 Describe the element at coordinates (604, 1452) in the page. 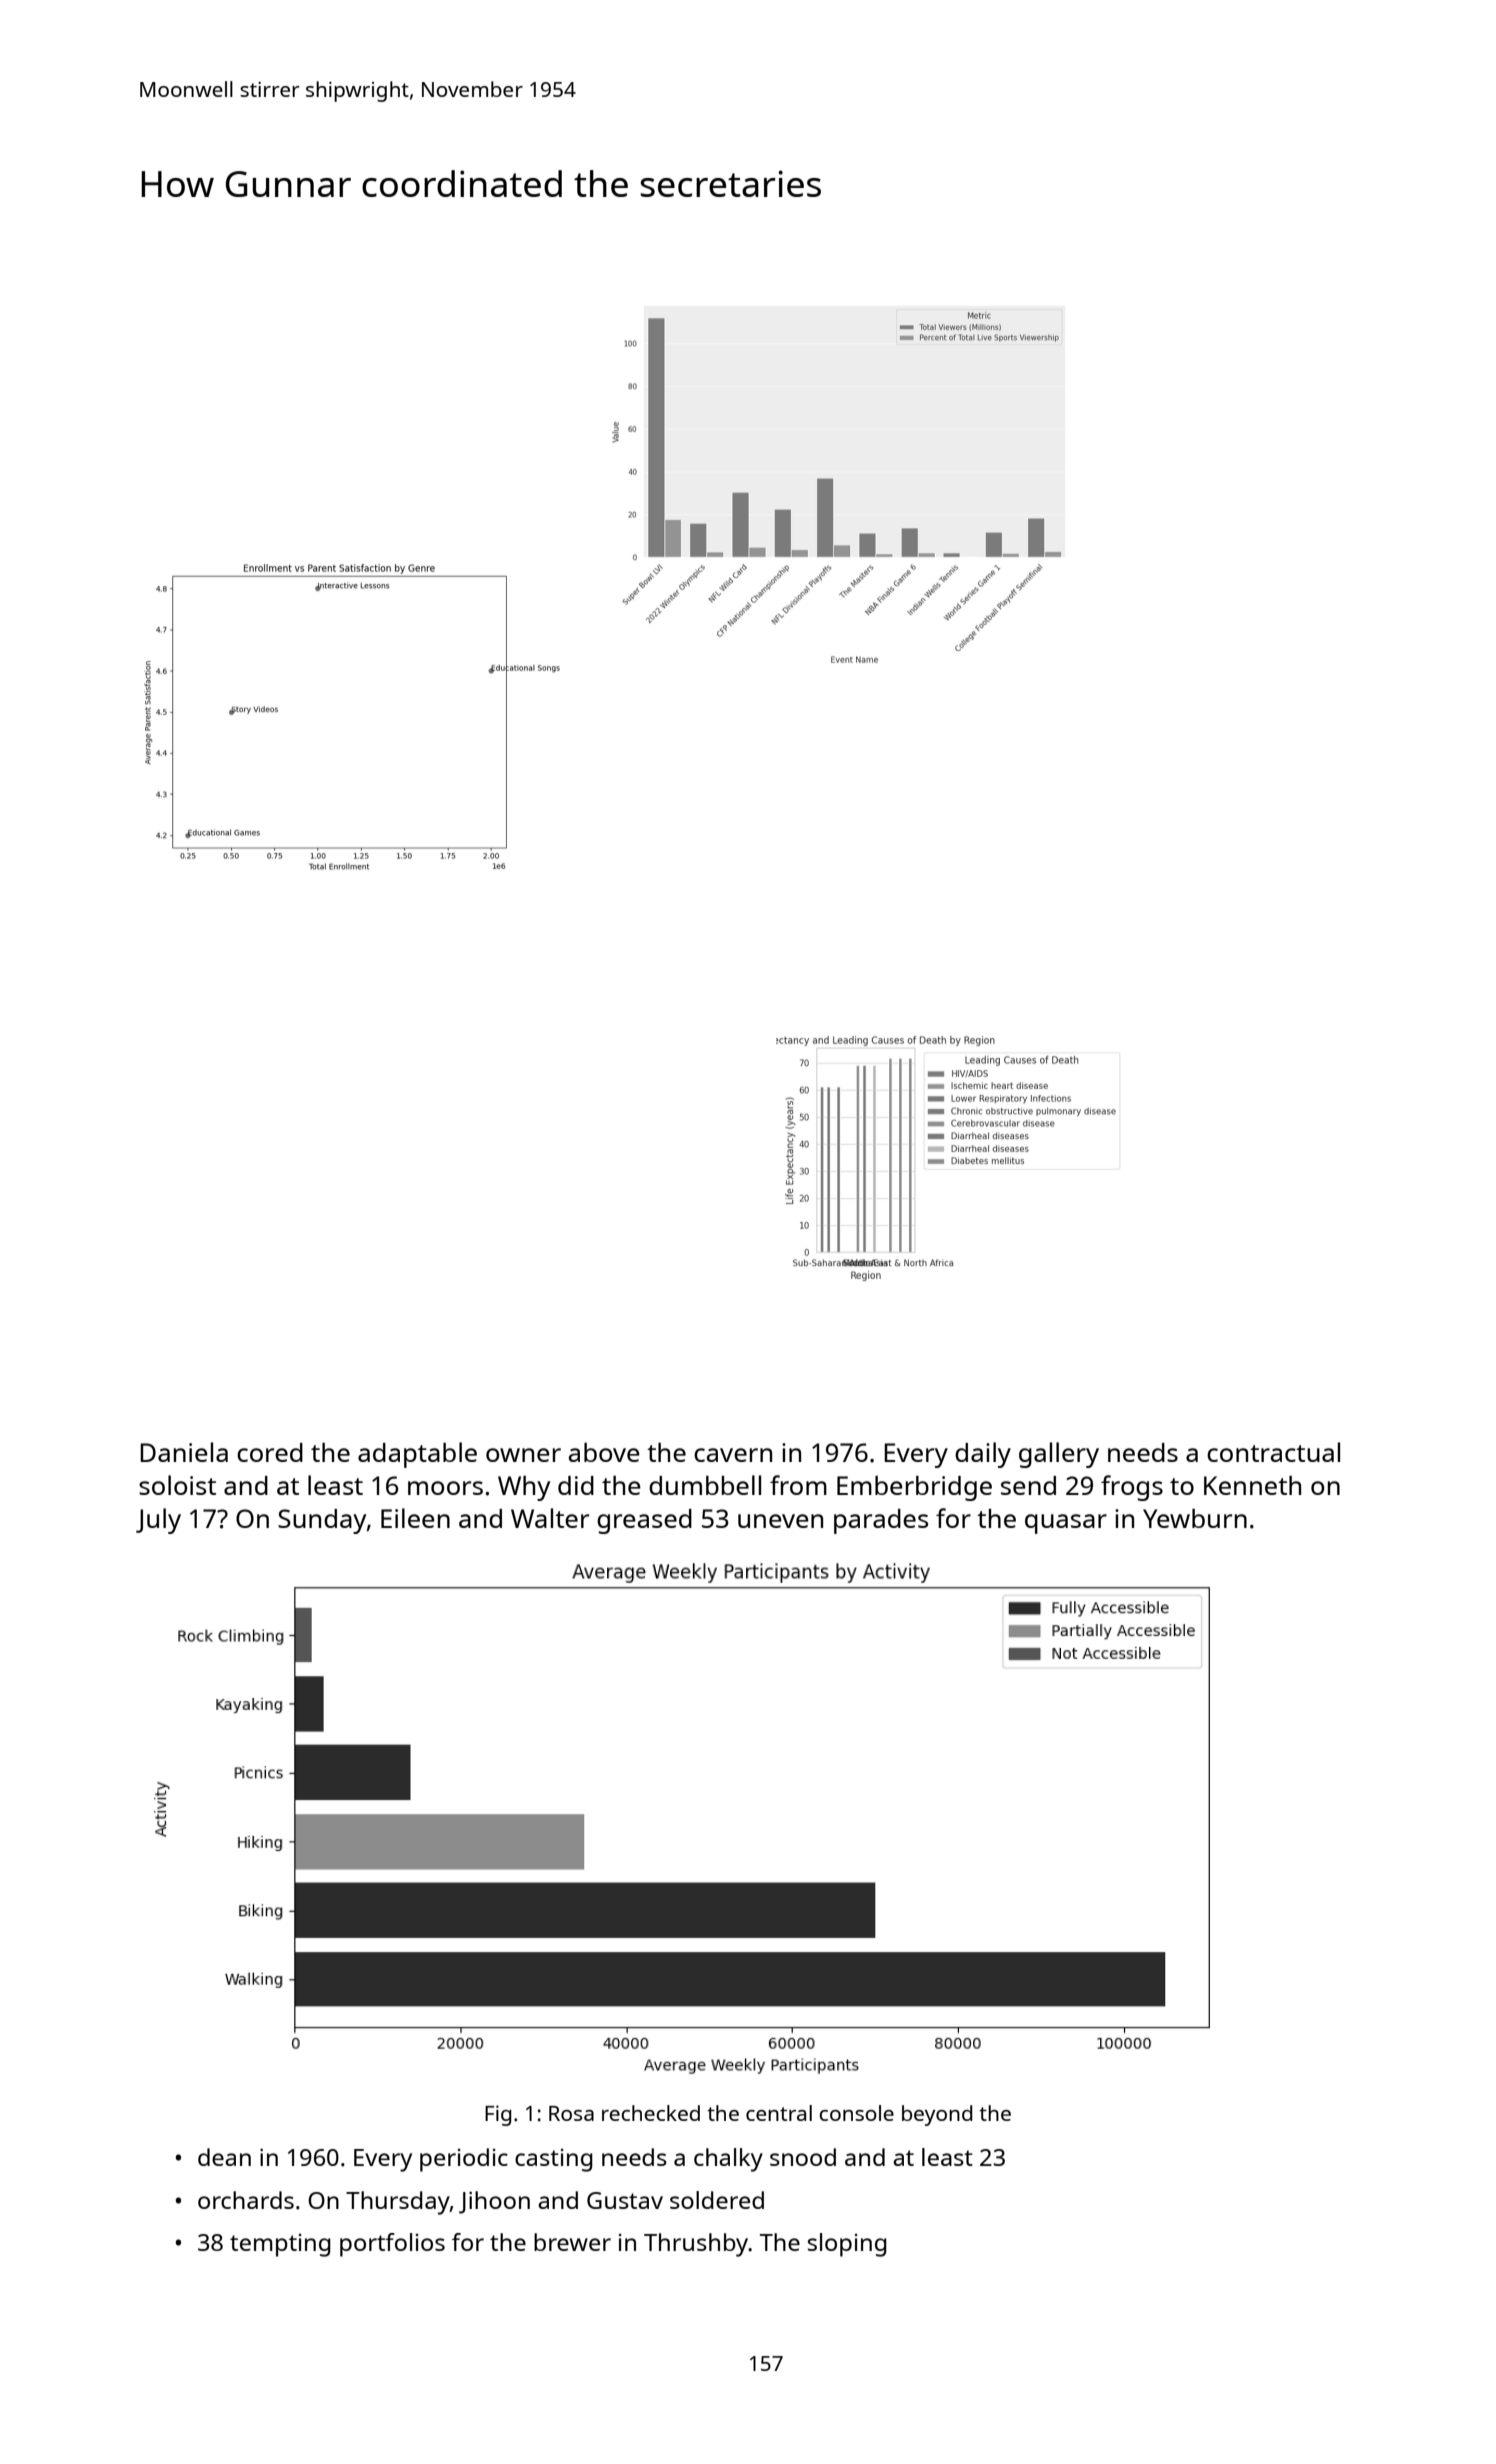

I see `above` at that location.
